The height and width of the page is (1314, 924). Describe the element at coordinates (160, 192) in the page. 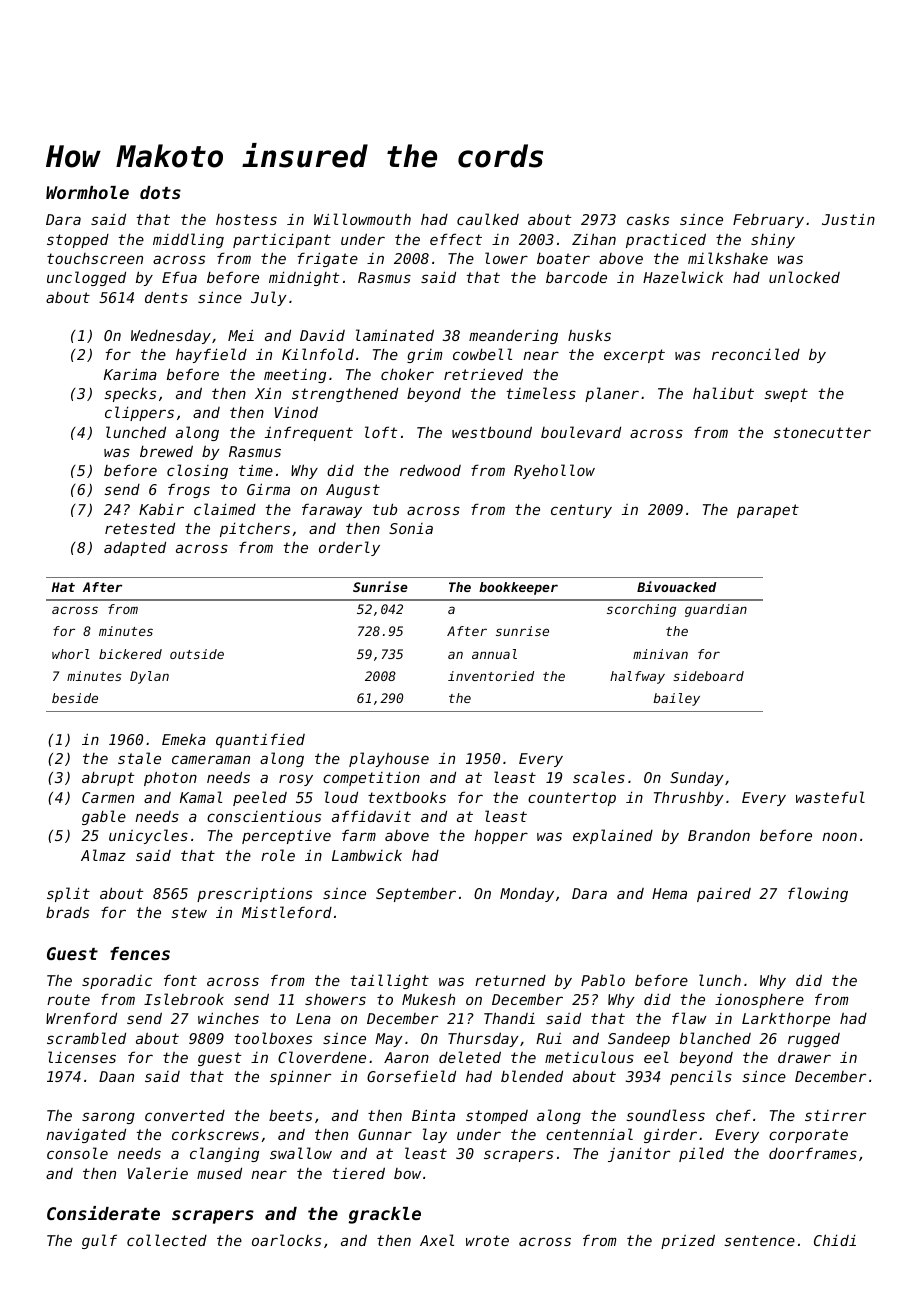

I see `dots` at that location.
